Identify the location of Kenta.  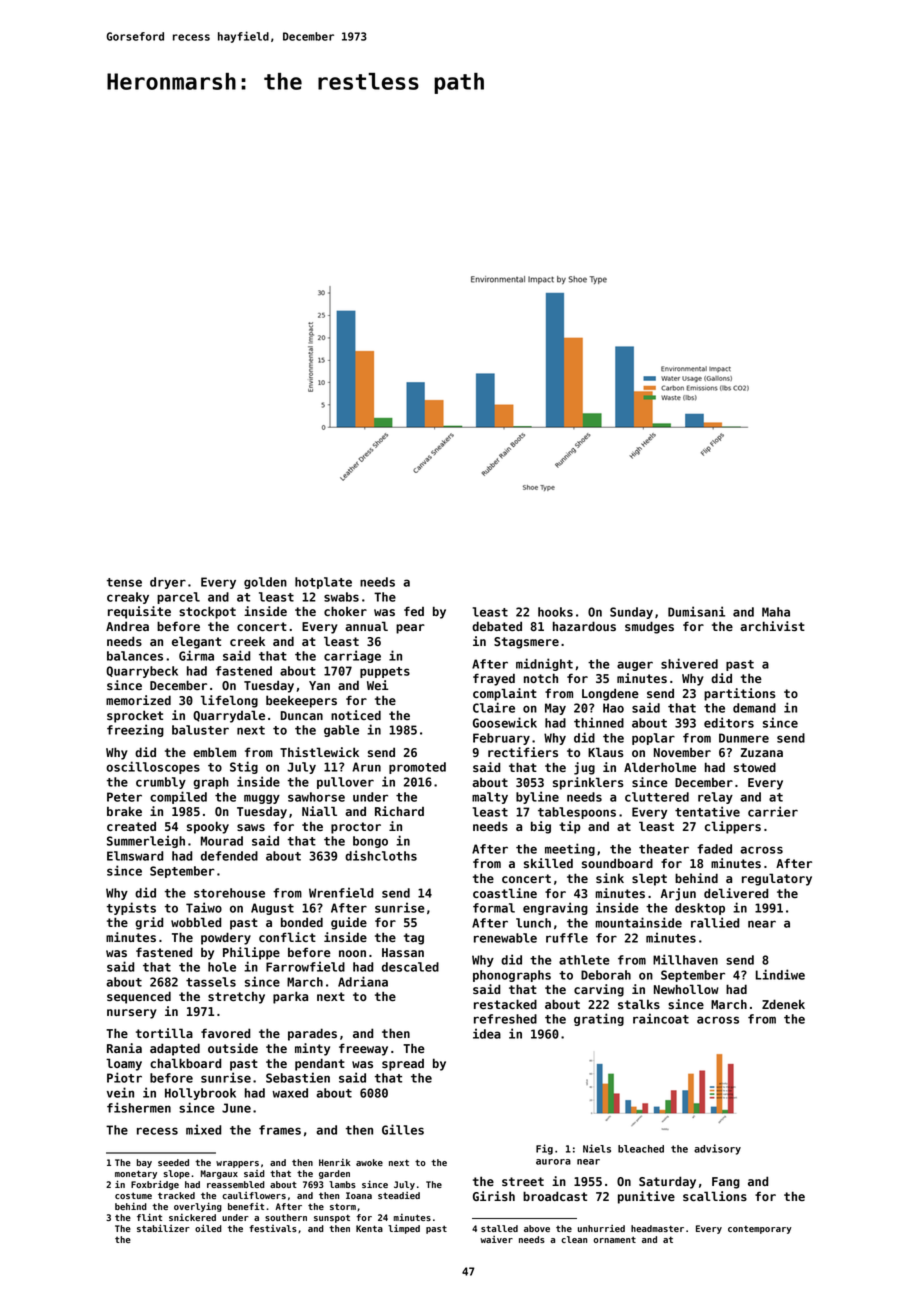
(369, 1228).
